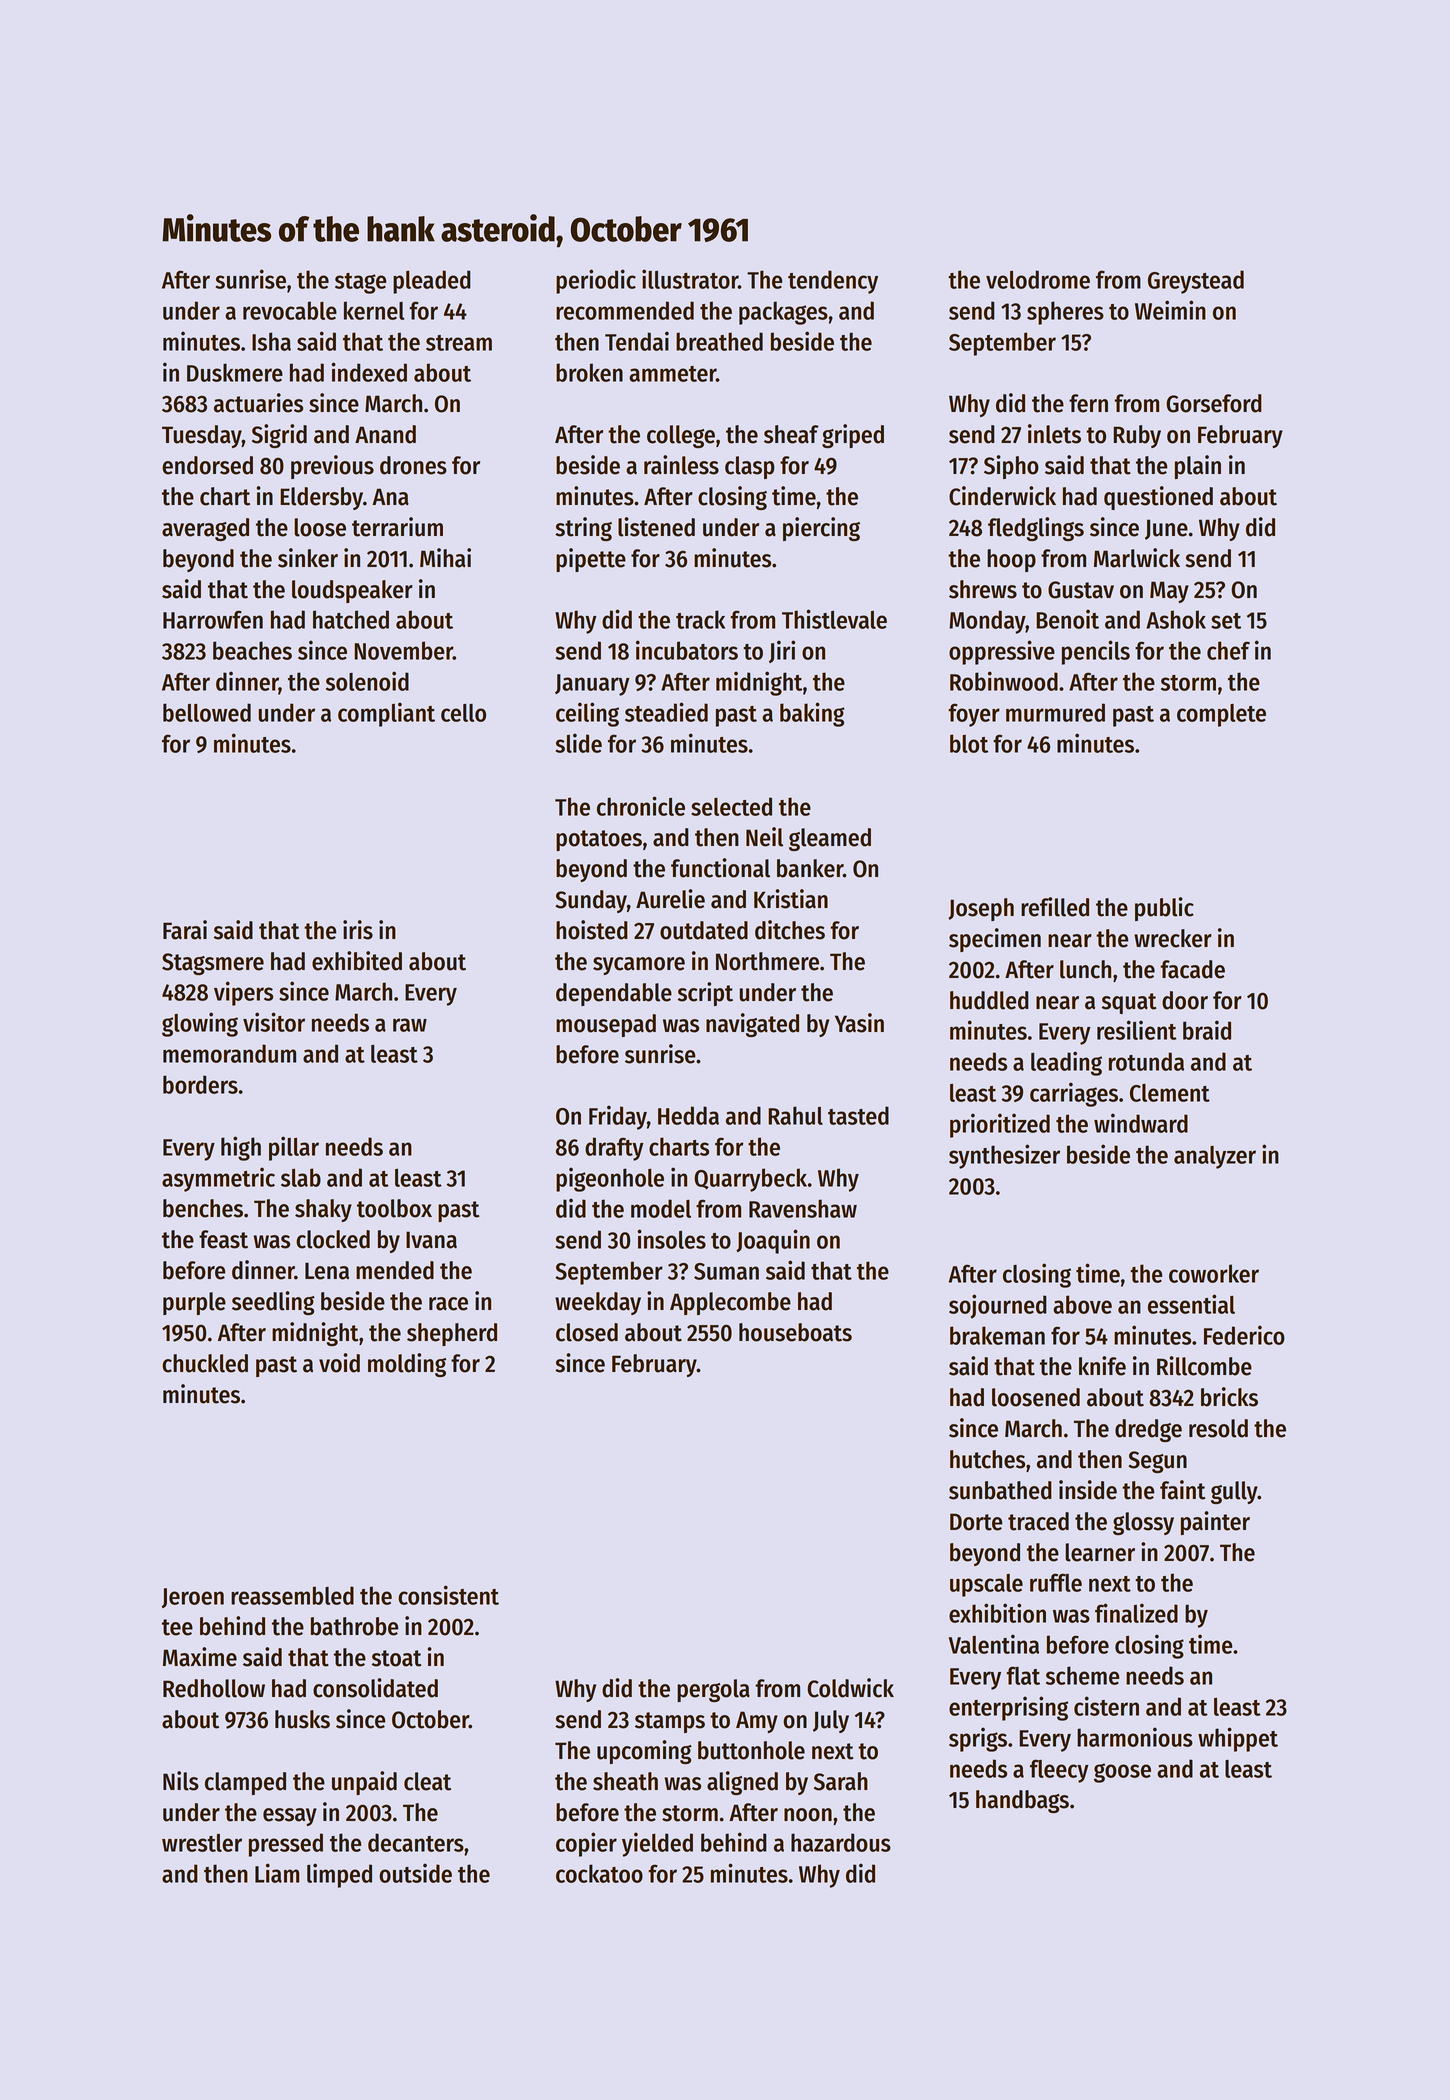 The height and width of the screenshot is (2100, 1450). What do you see at coordinates (1082, 1304) in the screenshot?
I see `above` at bounding box center [1082, 1304].
